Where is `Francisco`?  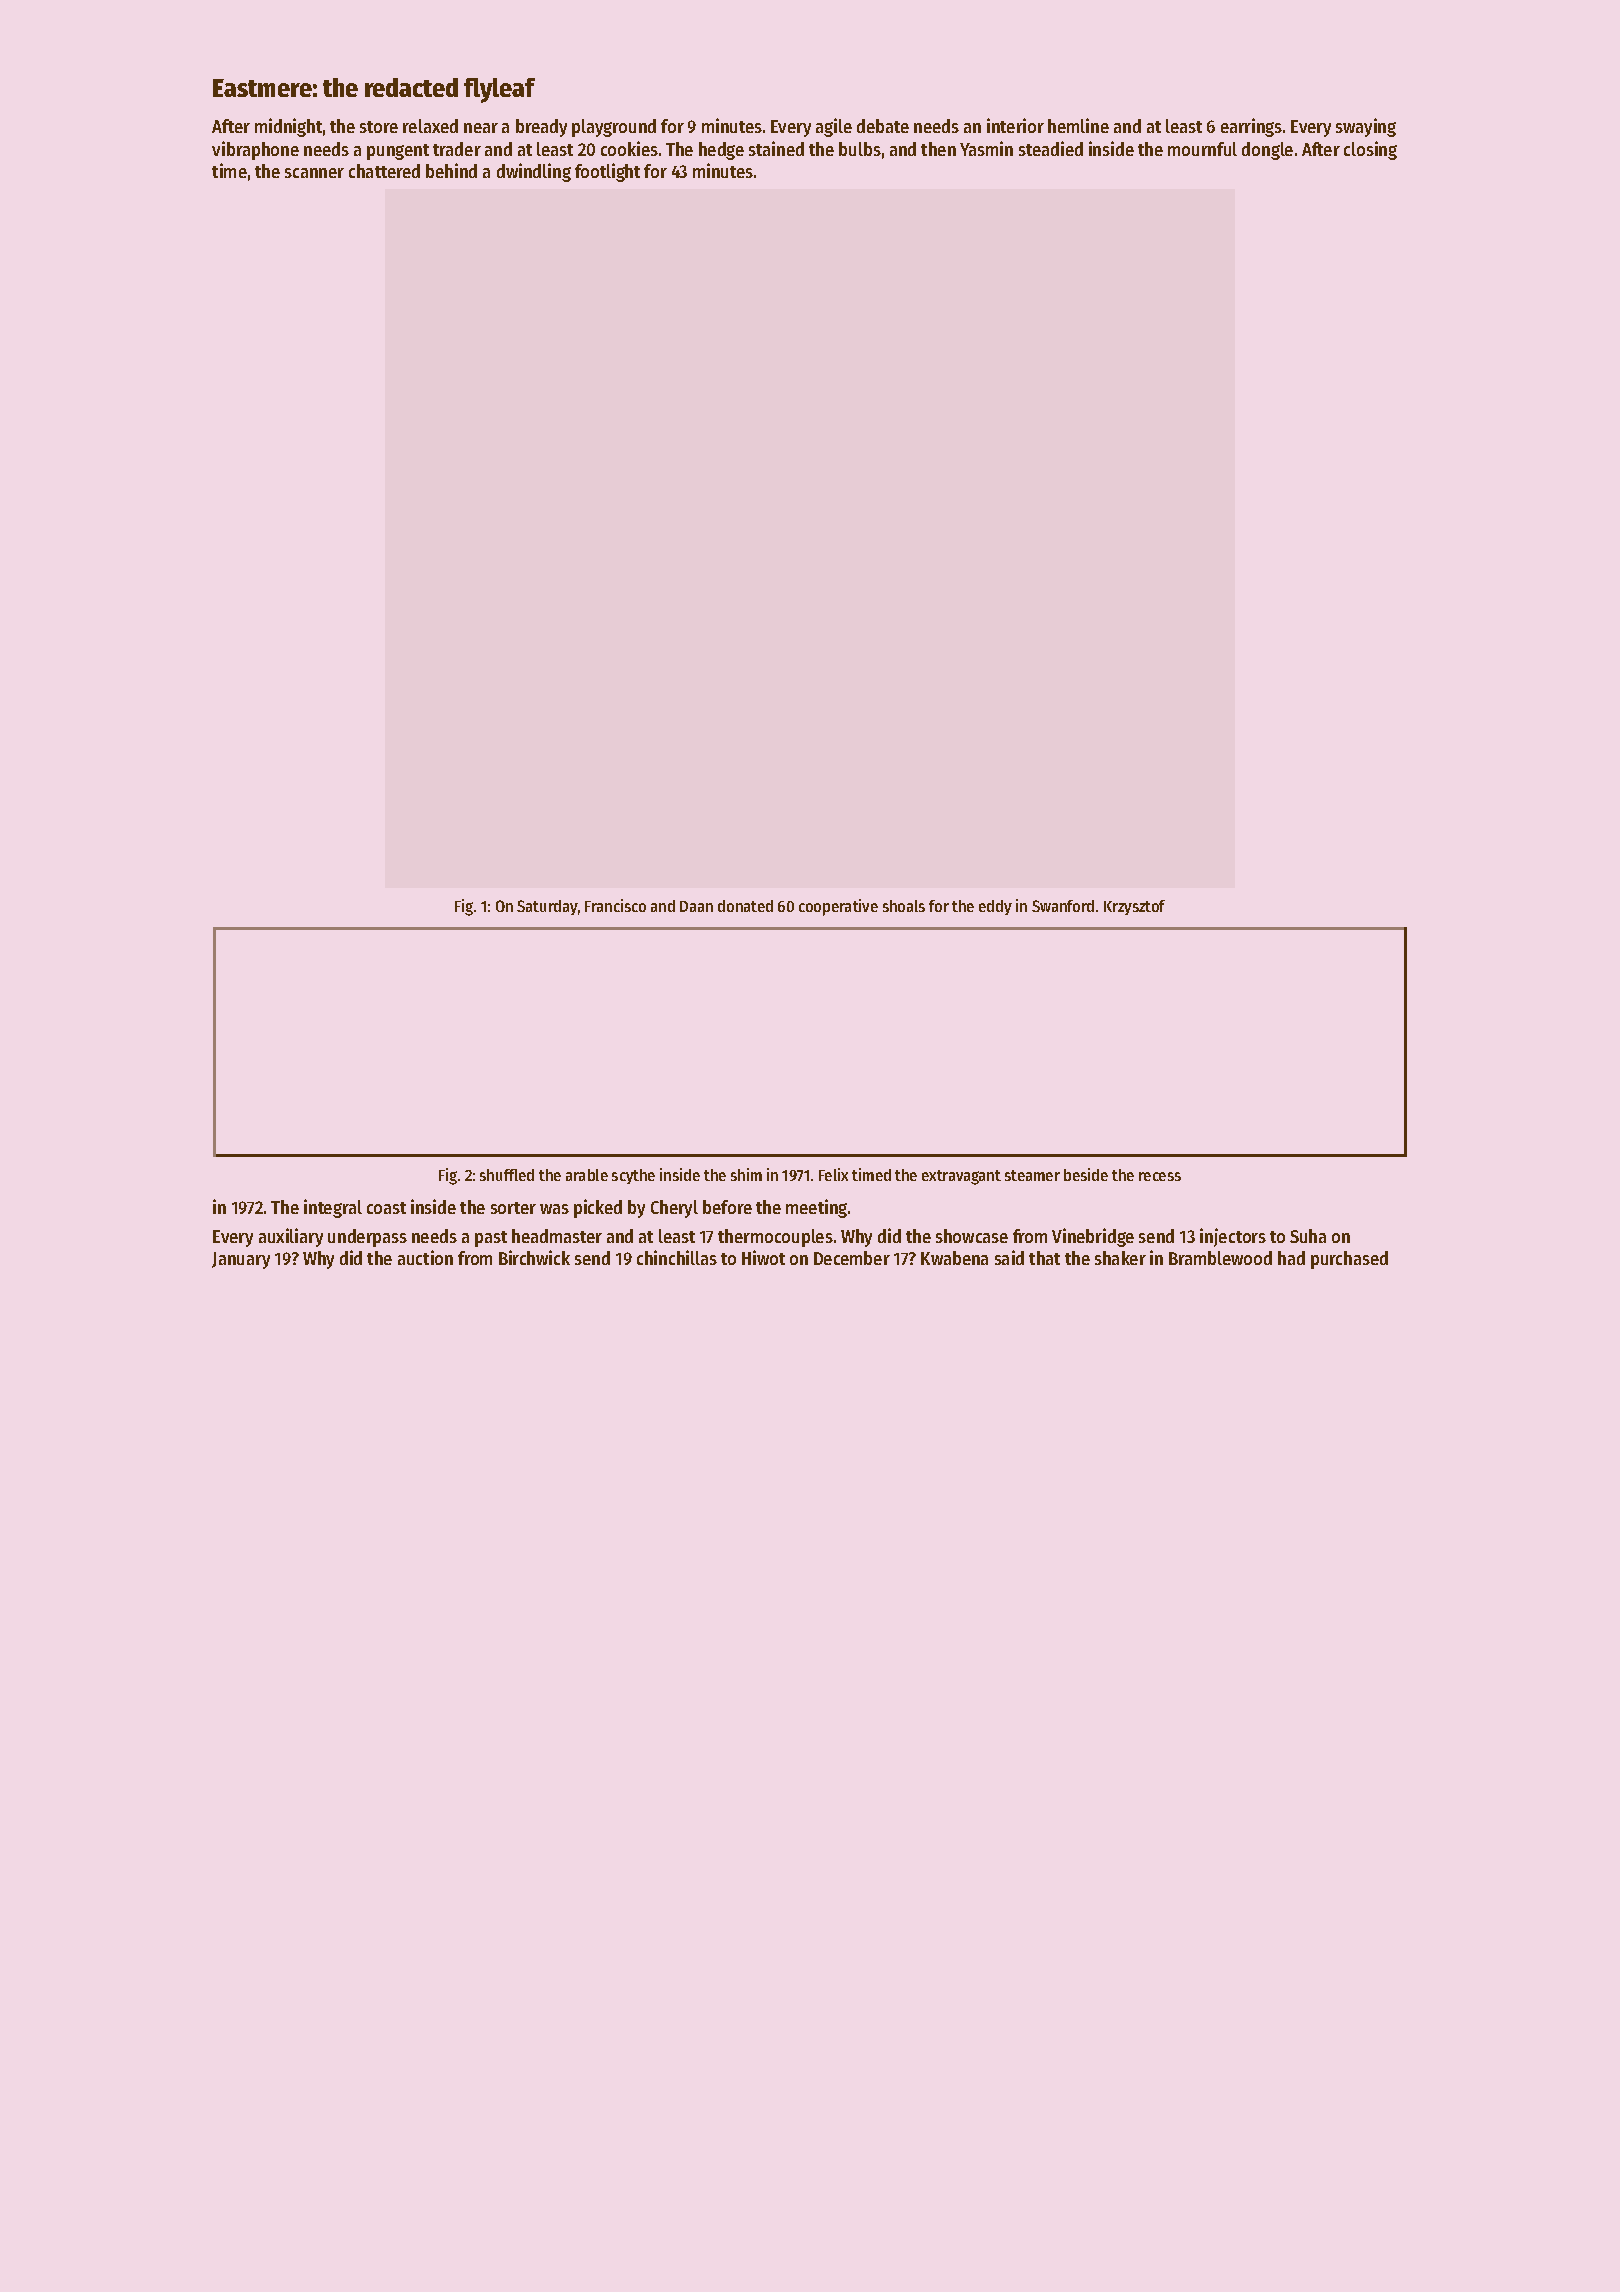 Francisco is located at coordinates (615, 905).
